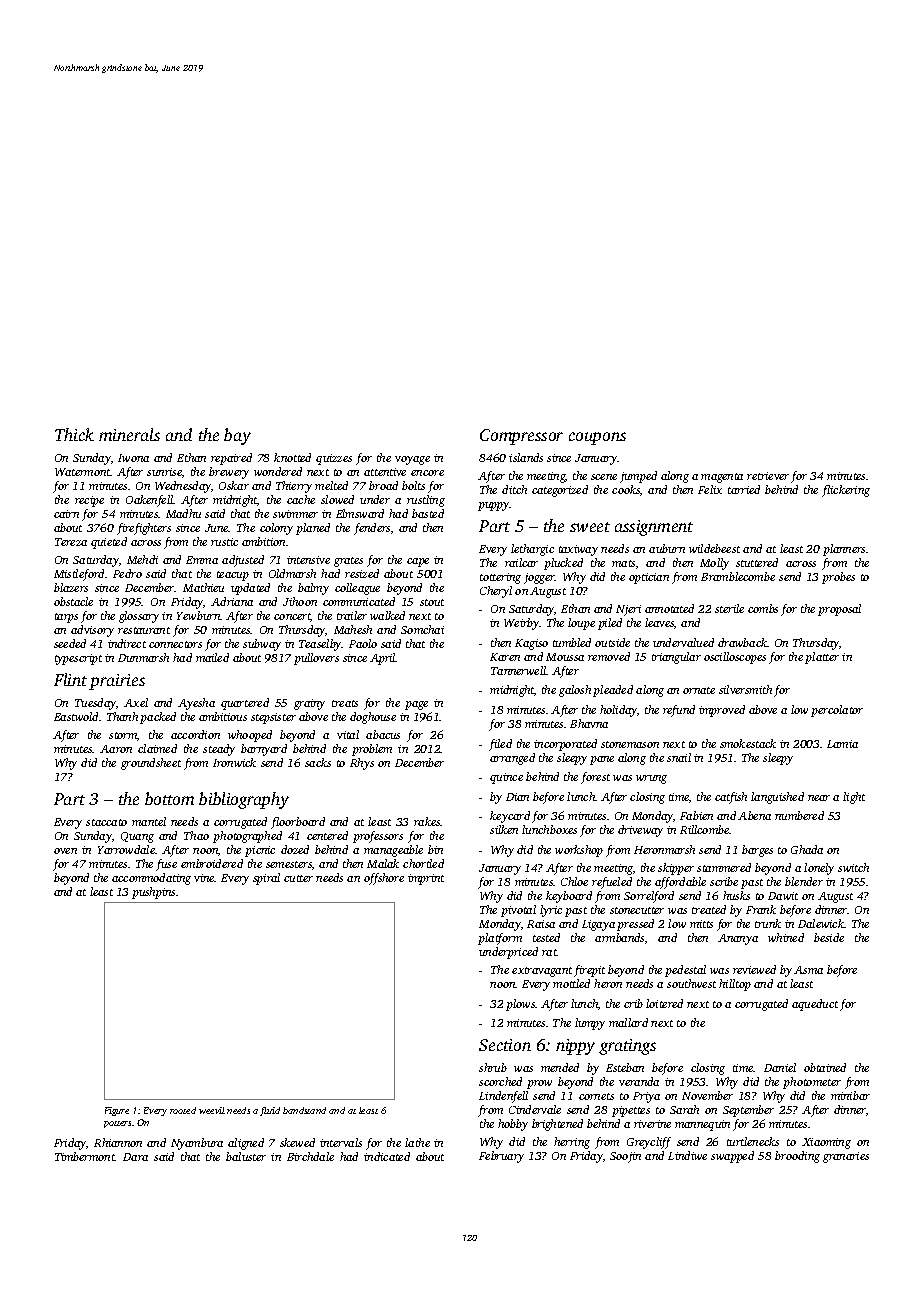 This document has height=1314, width=924. Describe the element at coordinates (696, 815) in the document. I see `Fabien` at that location.
